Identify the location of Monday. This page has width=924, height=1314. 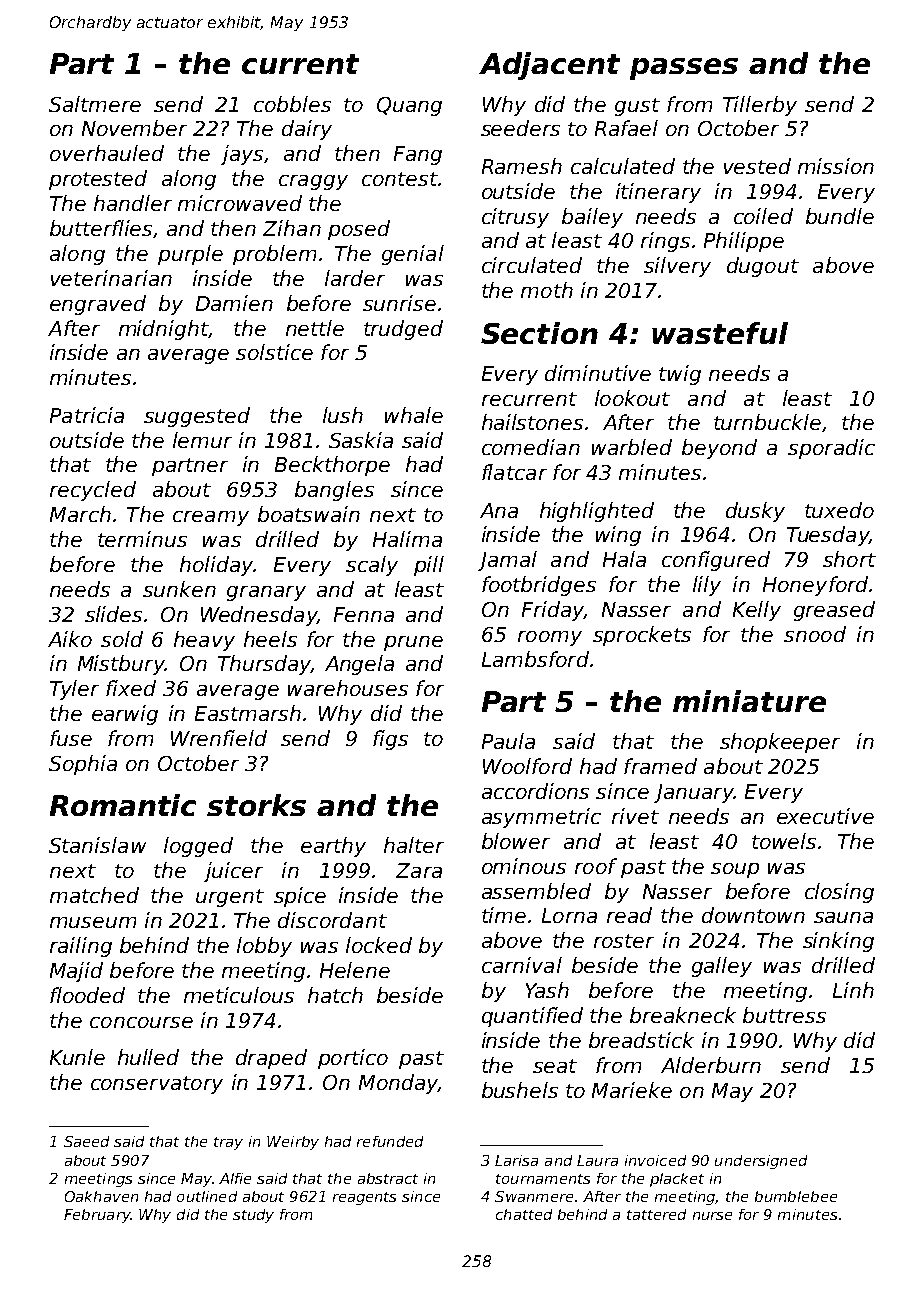
(398, 1084).
